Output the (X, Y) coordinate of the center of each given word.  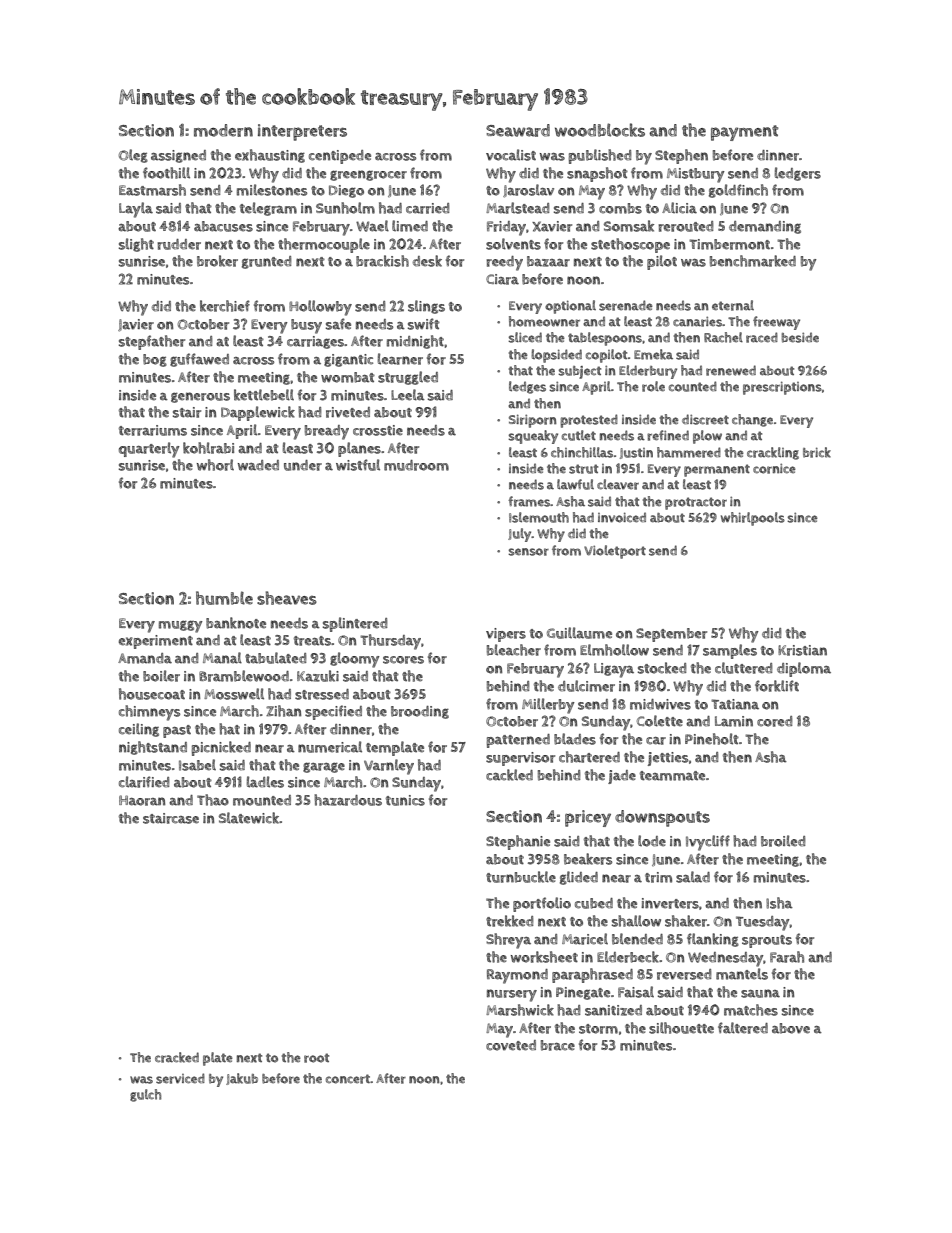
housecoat (152, 694)
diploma (804, 669)
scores (403, 660)
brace (558, 1045)
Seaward (518, 130)
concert (348, 1079)
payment (744, 133)
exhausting (270, 156)
